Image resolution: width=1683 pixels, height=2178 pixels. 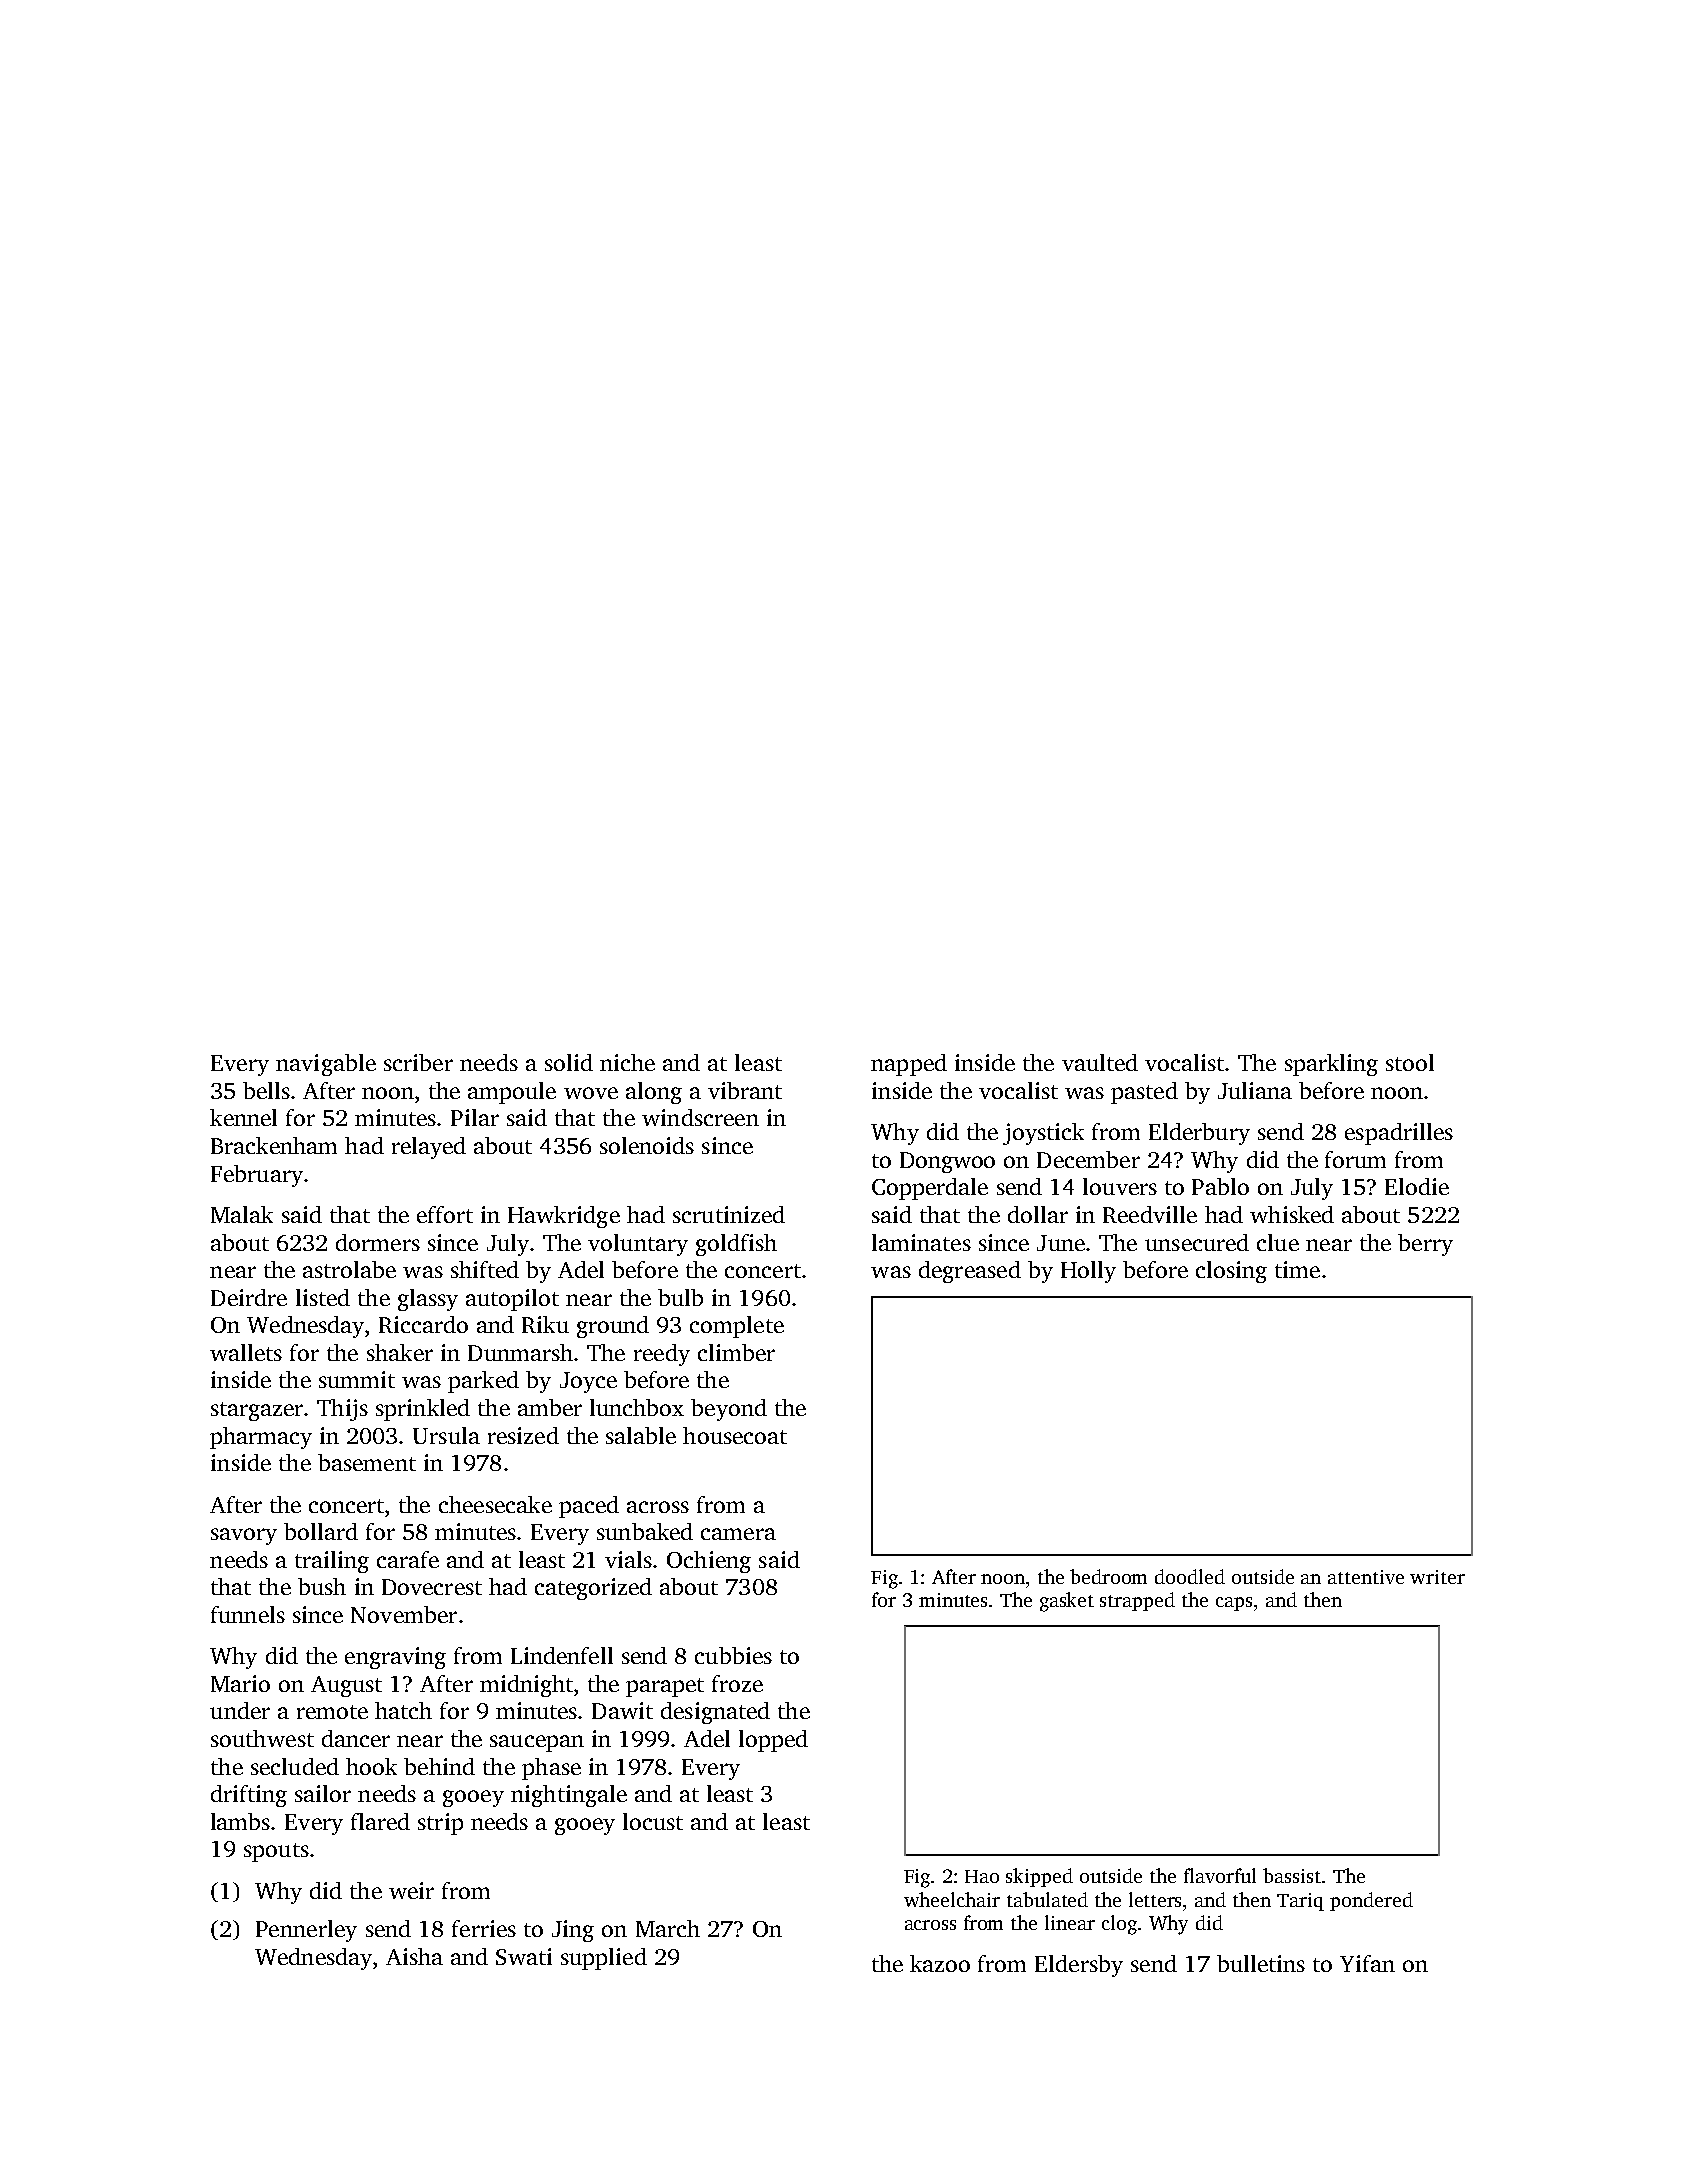 What do you see at coordinates (773, 1741) in the document?
I see `lopped` at bounding box center [773, 1741].
